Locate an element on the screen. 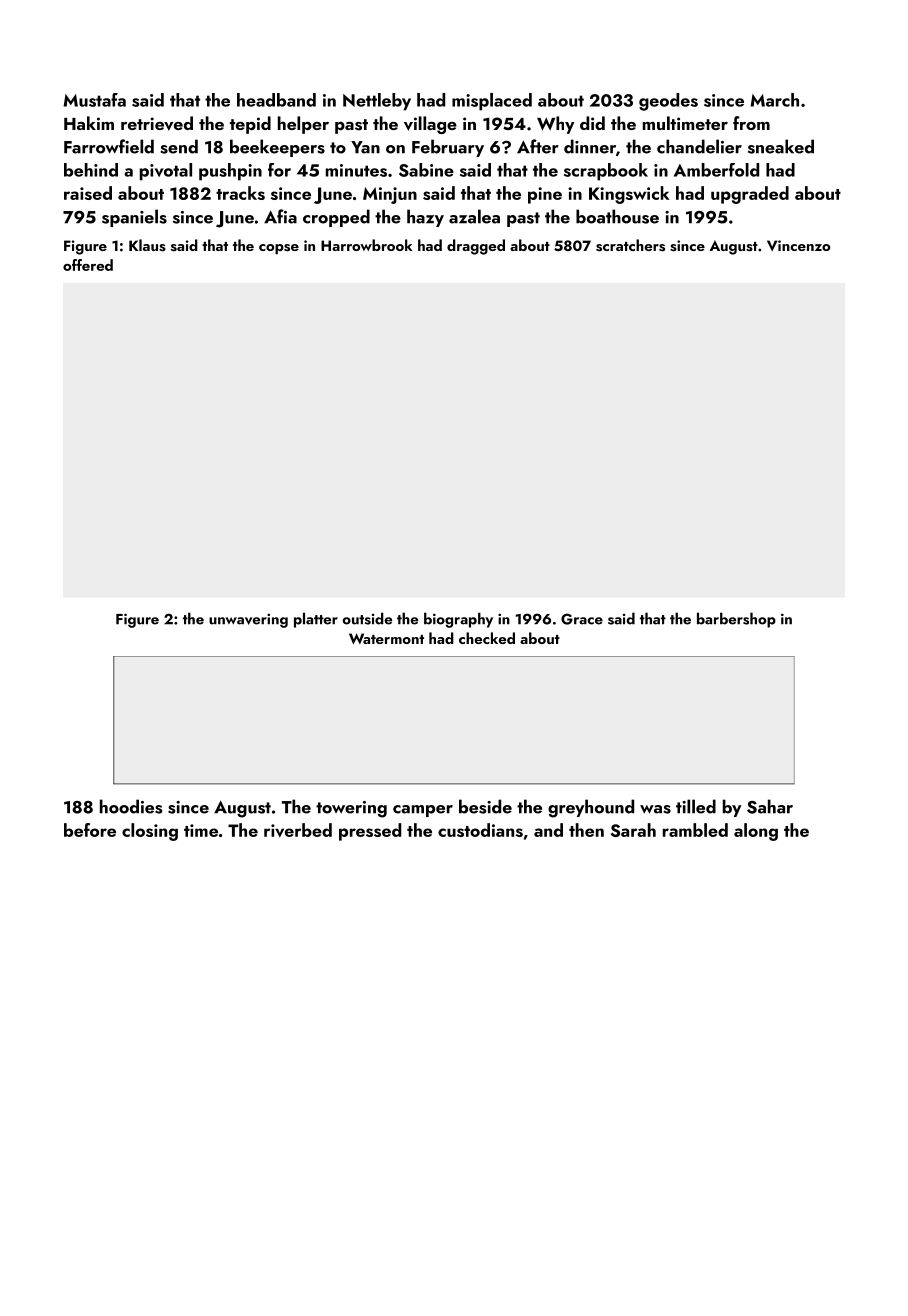 Image resolution: width=908 pixels, height=1316 pixels. pine is located at coordinates (545, 195).
